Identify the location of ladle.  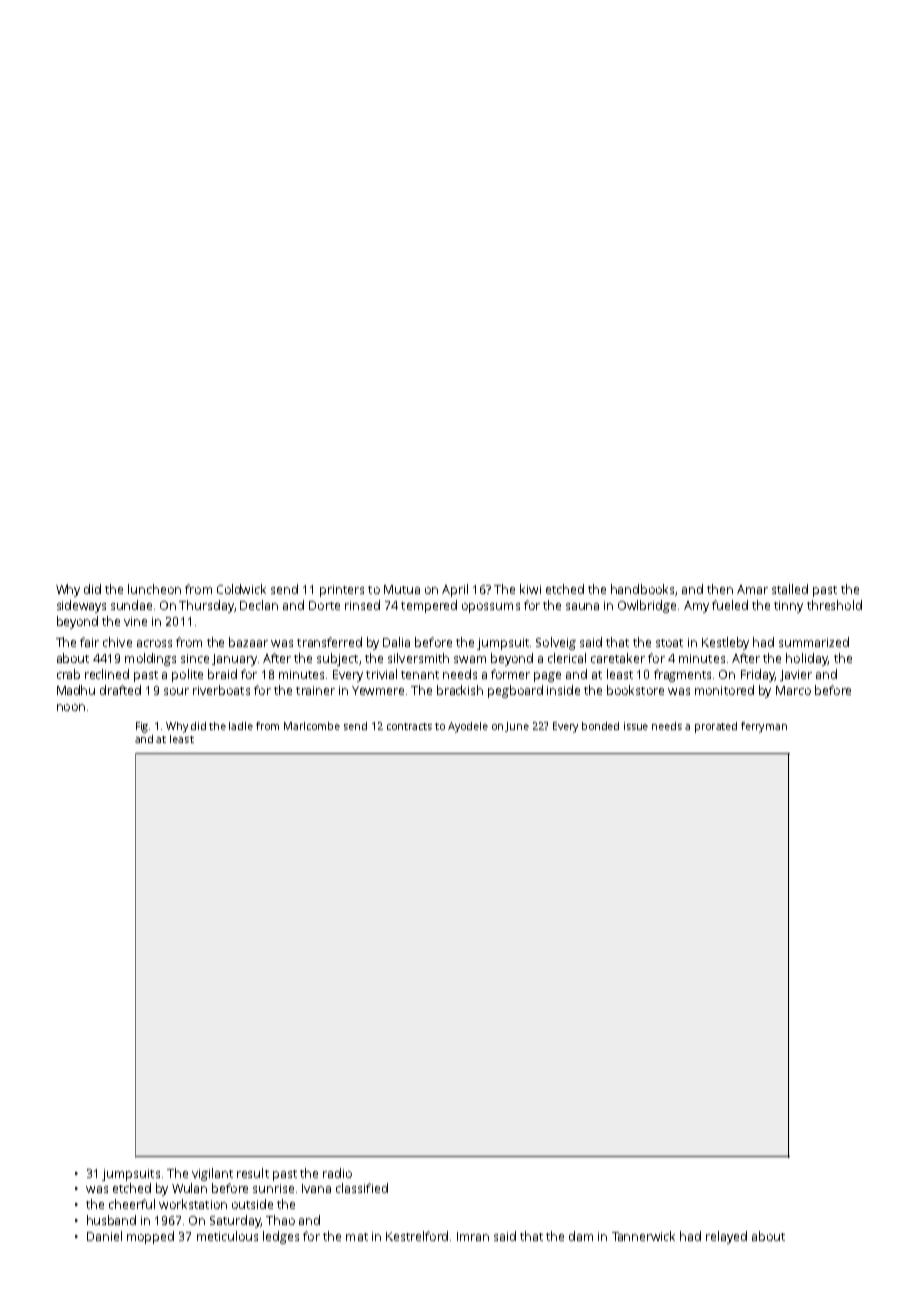
(241, 726).
